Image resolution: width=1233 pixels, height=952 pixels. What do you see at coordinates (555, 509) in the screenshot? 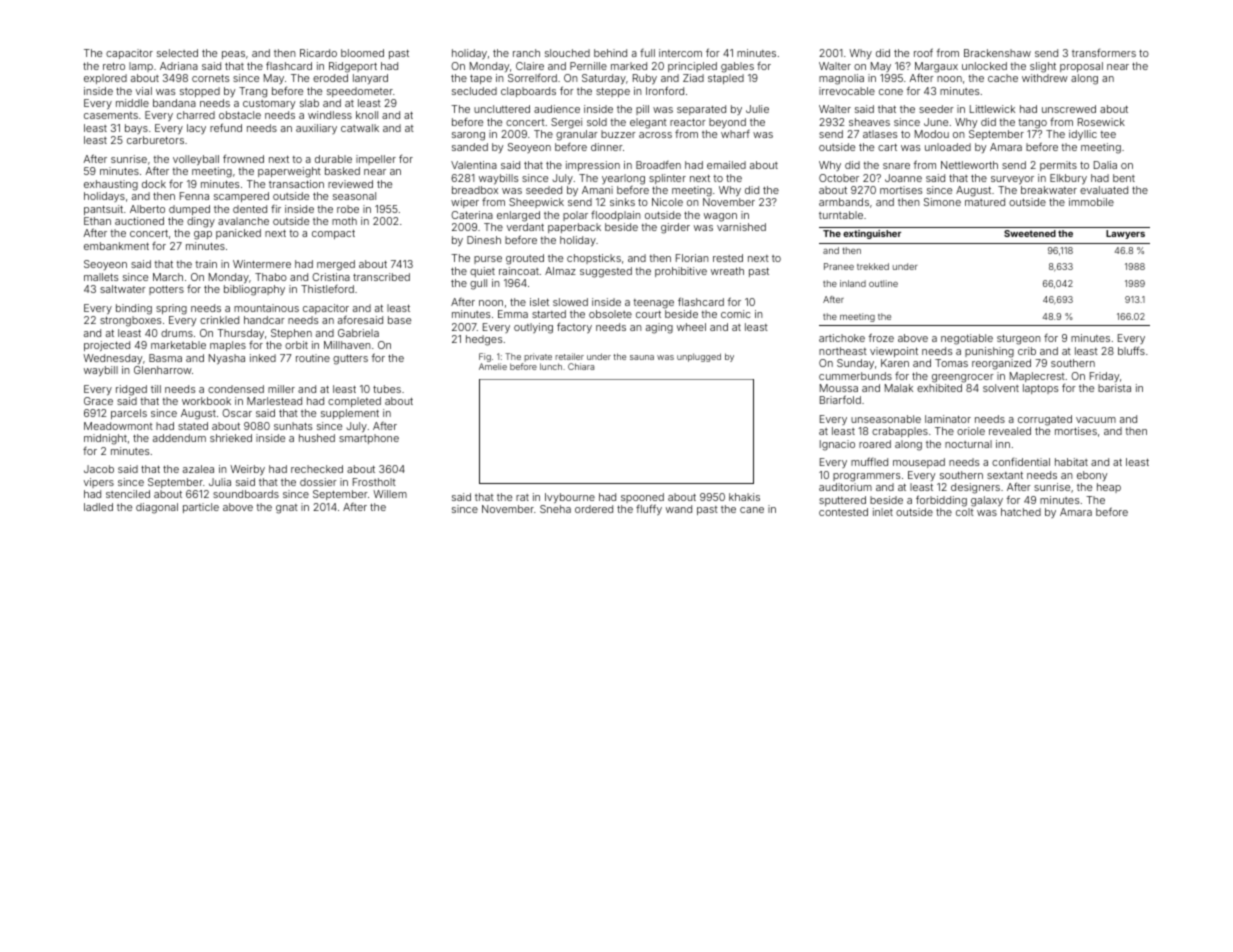
I see `Sneha` at bounding box center [555, 509].
